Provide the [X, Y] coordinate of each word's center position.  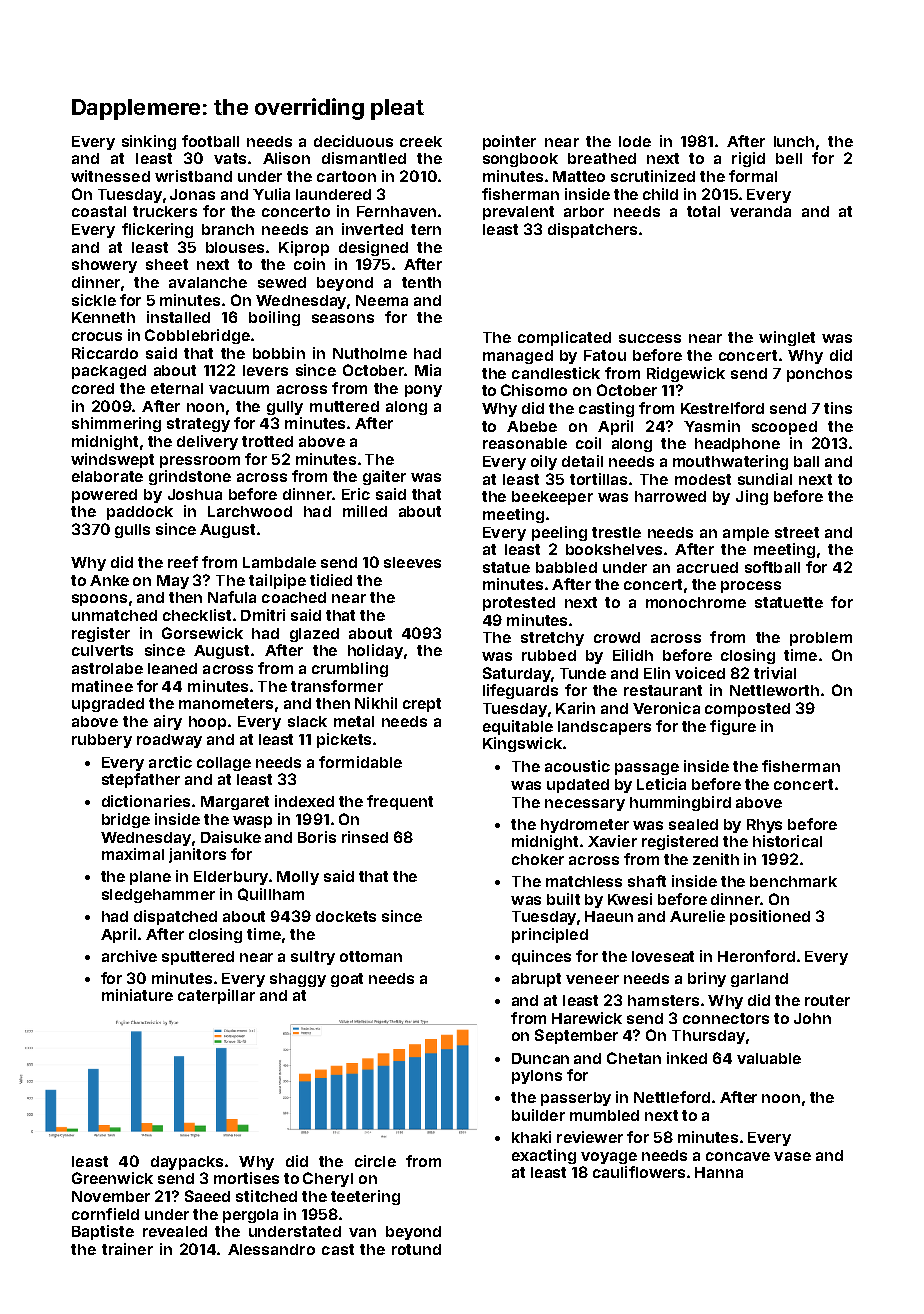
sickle [94, 300]
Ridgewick [686, 374]
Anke [109, 580]
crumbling [350, 669]
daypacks [187, 1163]
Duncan [540, 1058]
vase [792, 1156]
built [563, 899]
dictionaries [146, 801]
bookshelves [614, 549]
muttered [344, 406]
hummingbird [680, 803]
